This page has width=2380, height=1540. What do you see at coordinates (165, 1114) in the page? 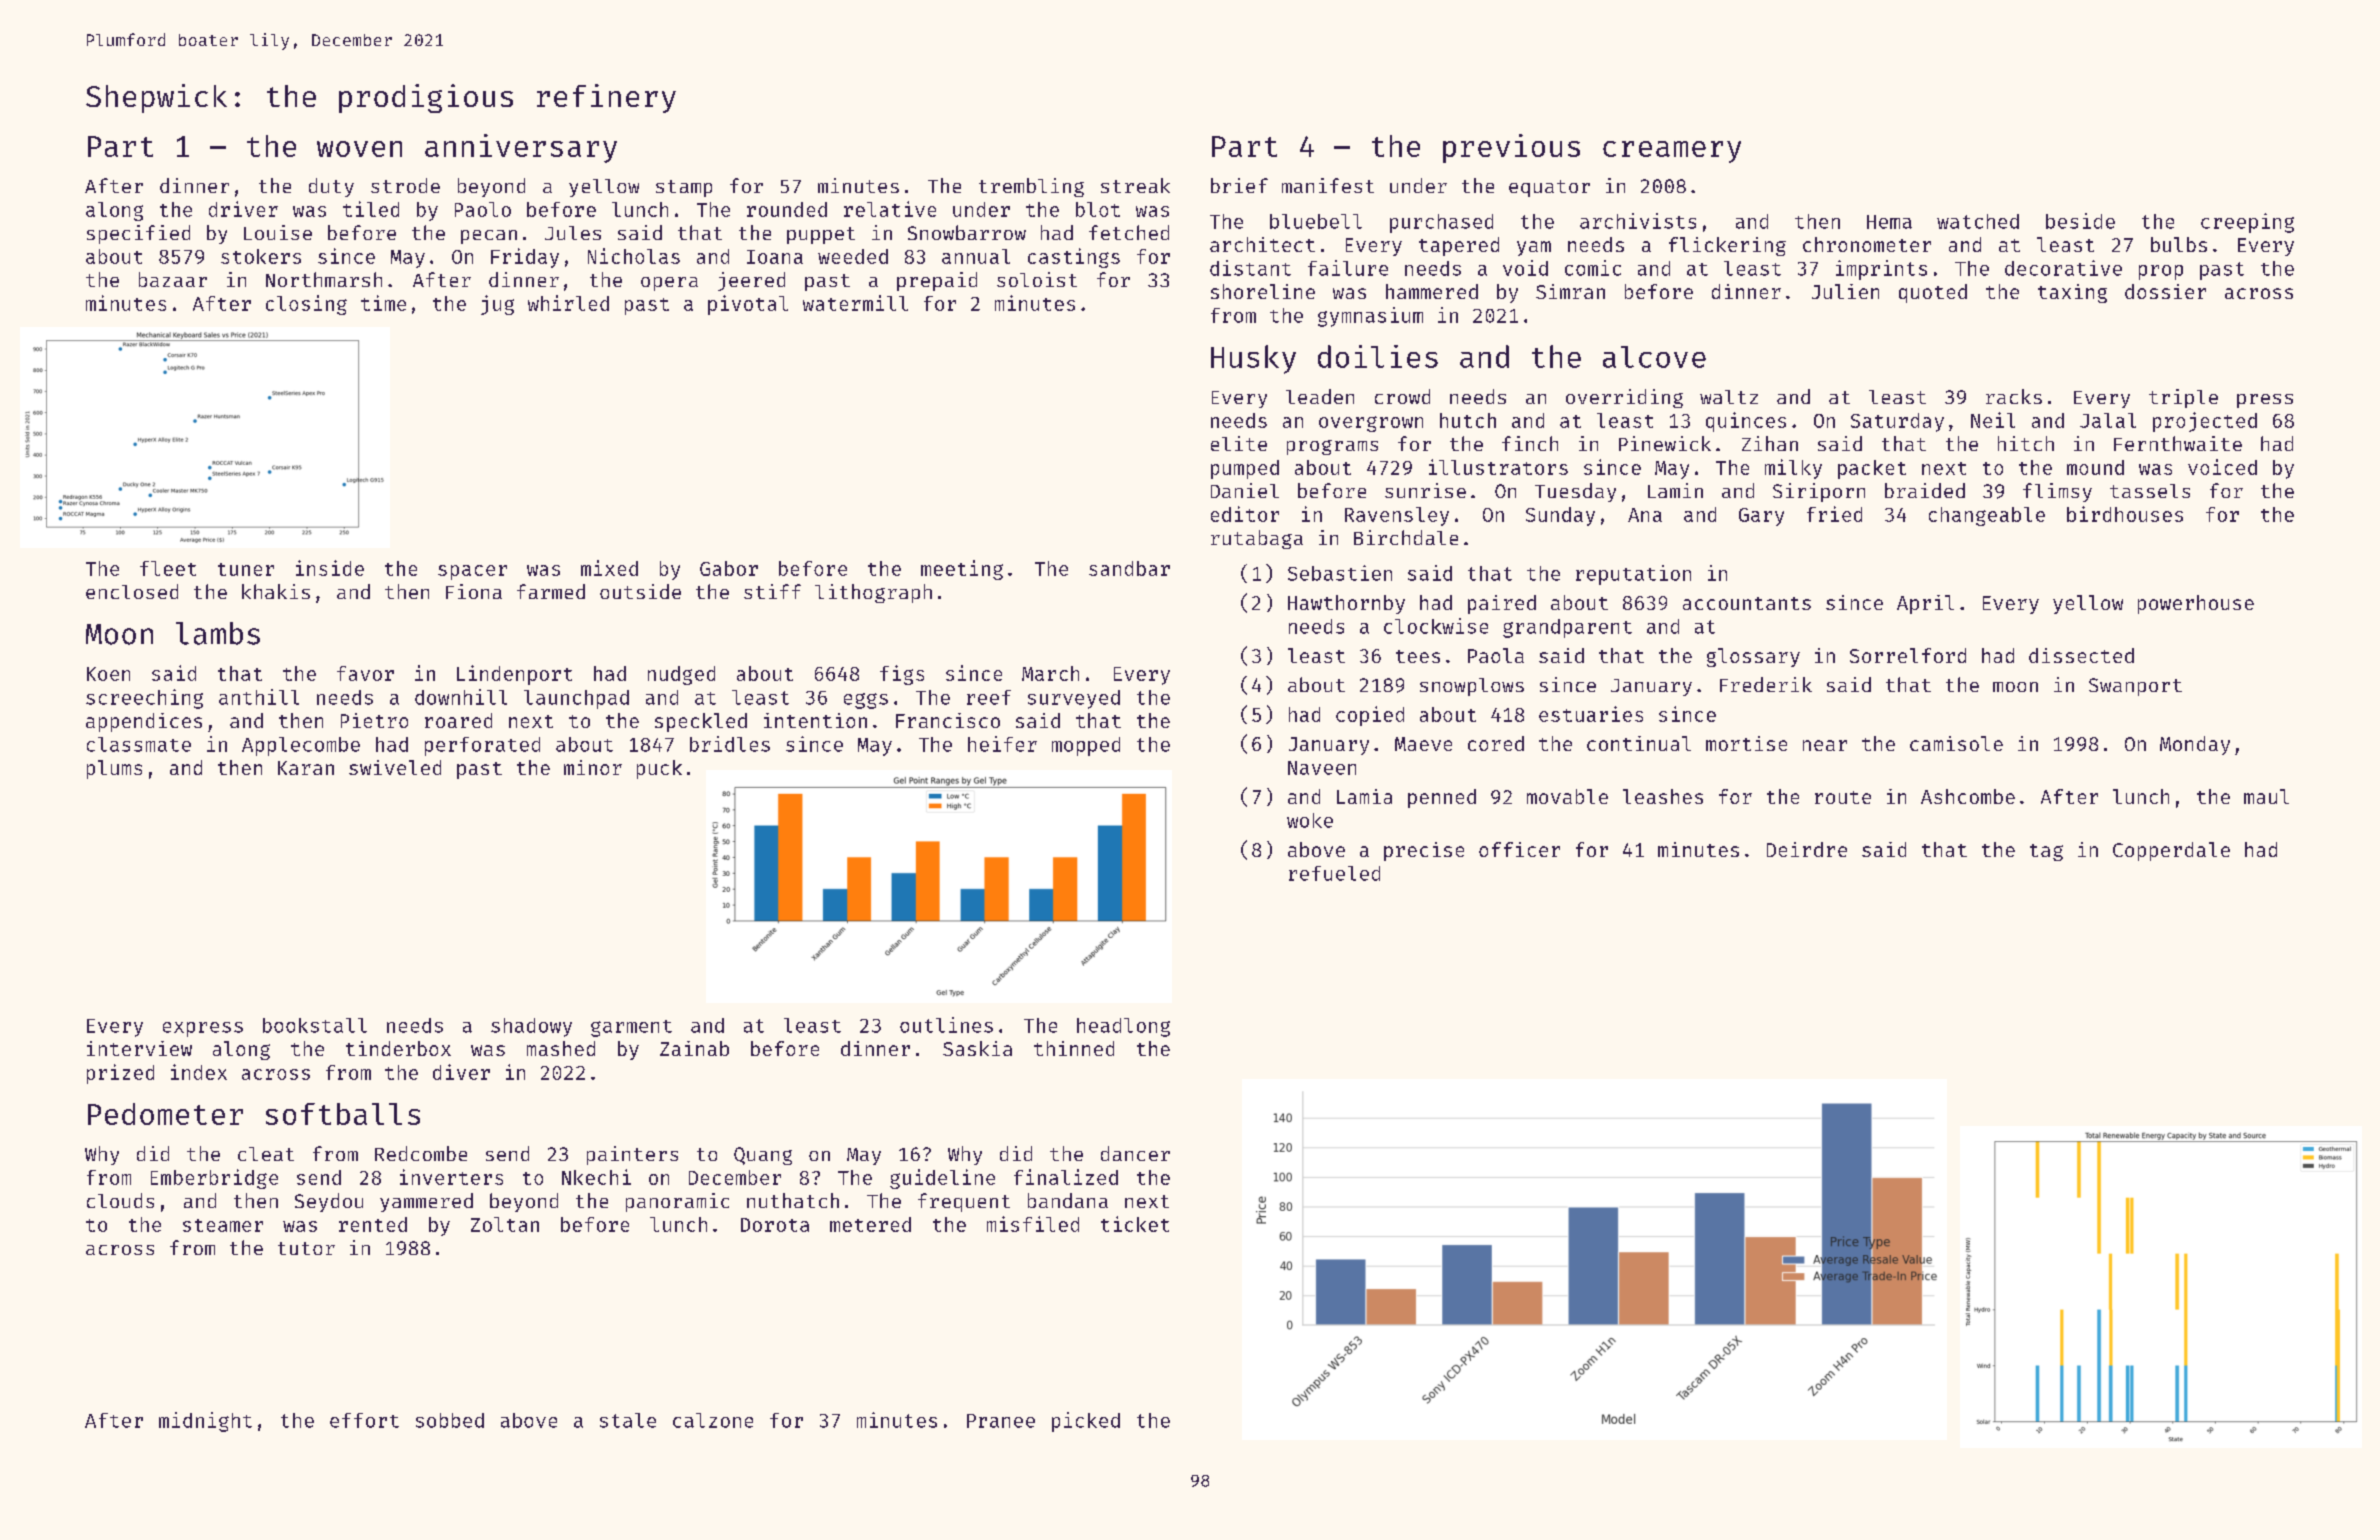
I see `Pedometer` at bounding box center [165, 1114].
